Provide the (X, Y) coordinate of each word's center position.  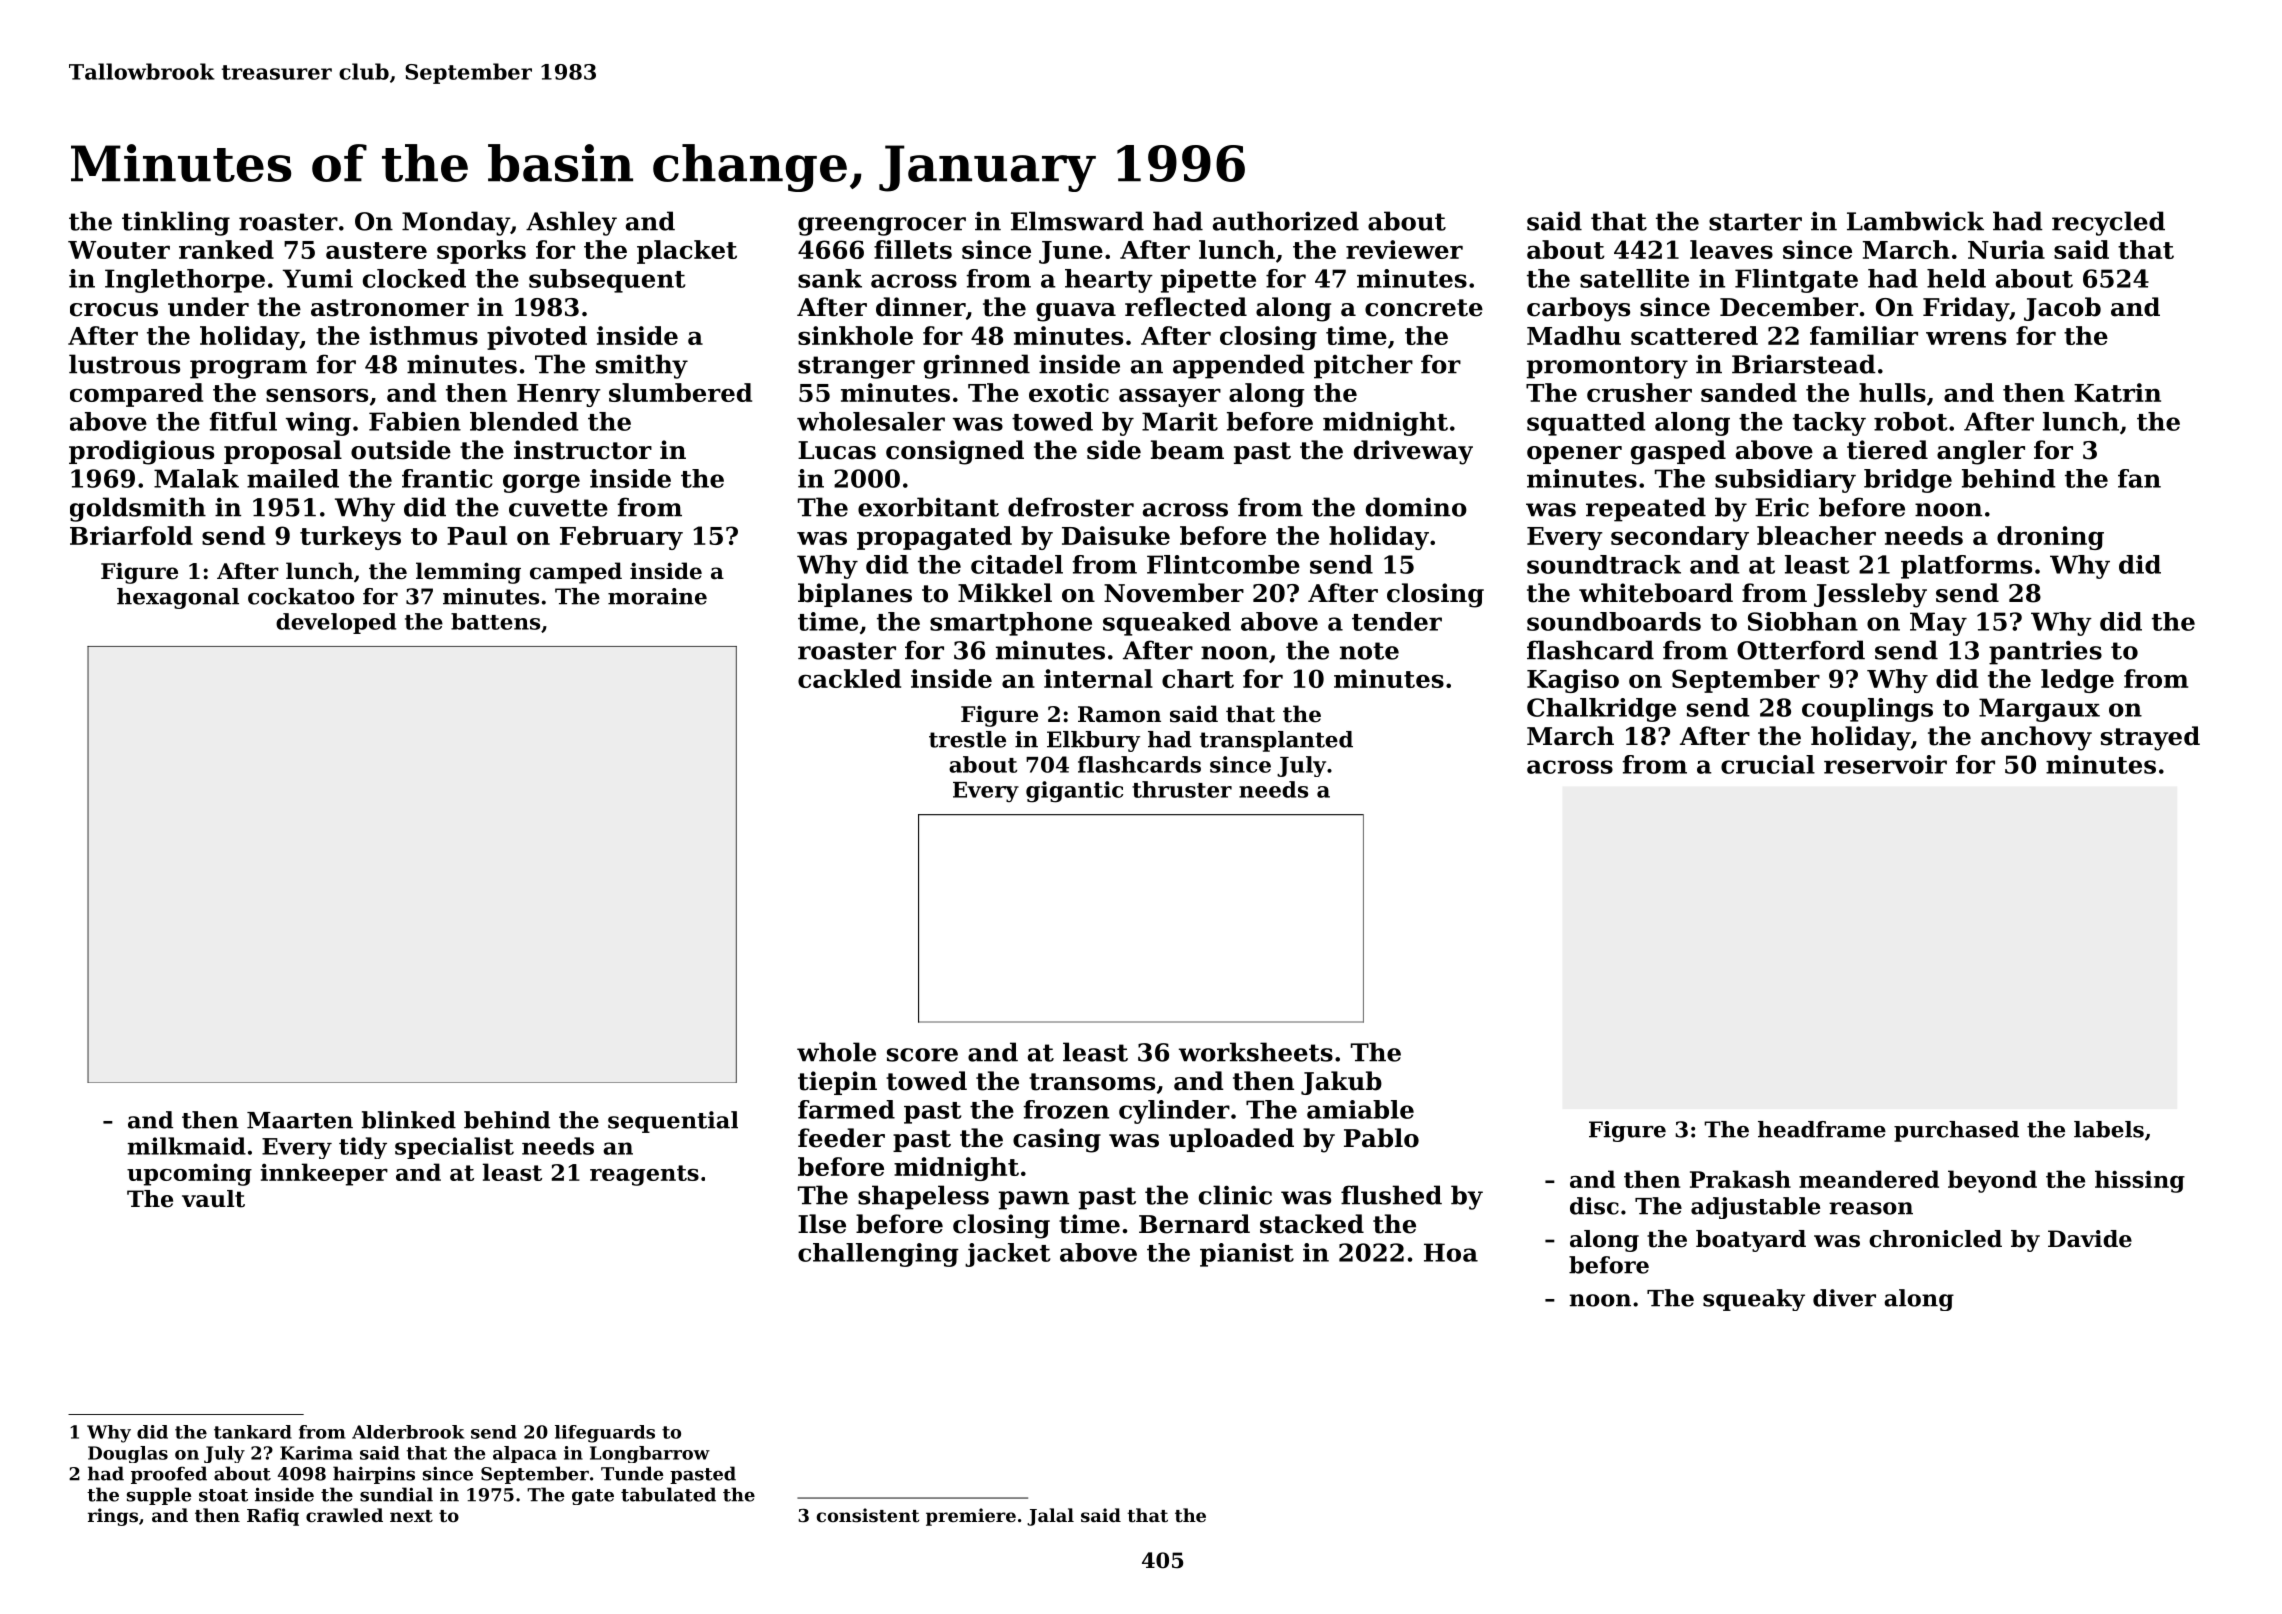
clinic (1235, 1195)
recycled (2108, 223)
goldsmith (138, 509)
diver (1844, 1298)
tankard (253, 1432)
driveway (1413, 452)
